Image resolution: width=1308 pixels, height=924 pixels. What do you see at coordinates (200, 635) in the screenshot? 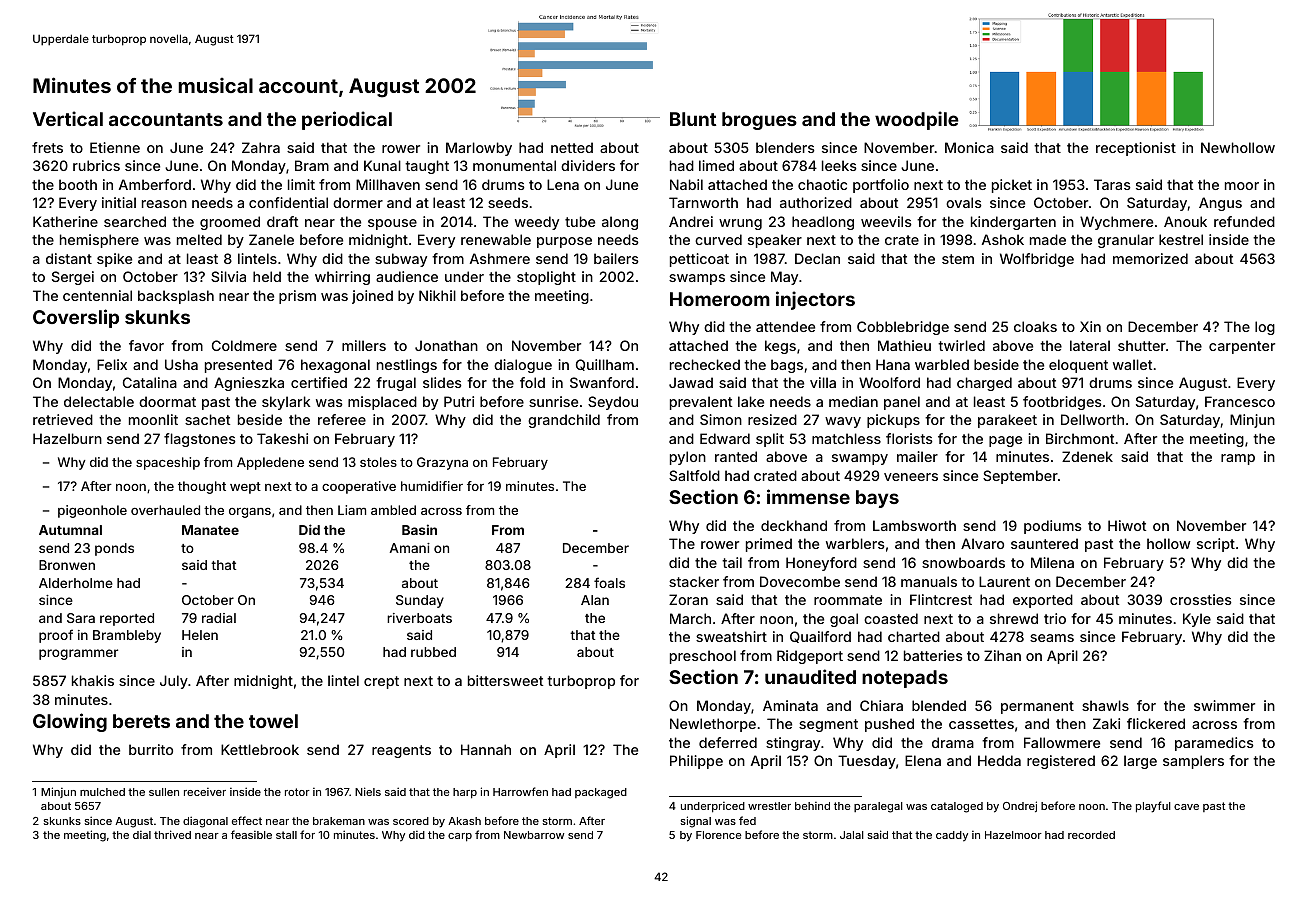
I see `Helen` at bounding box center [200, 635].
